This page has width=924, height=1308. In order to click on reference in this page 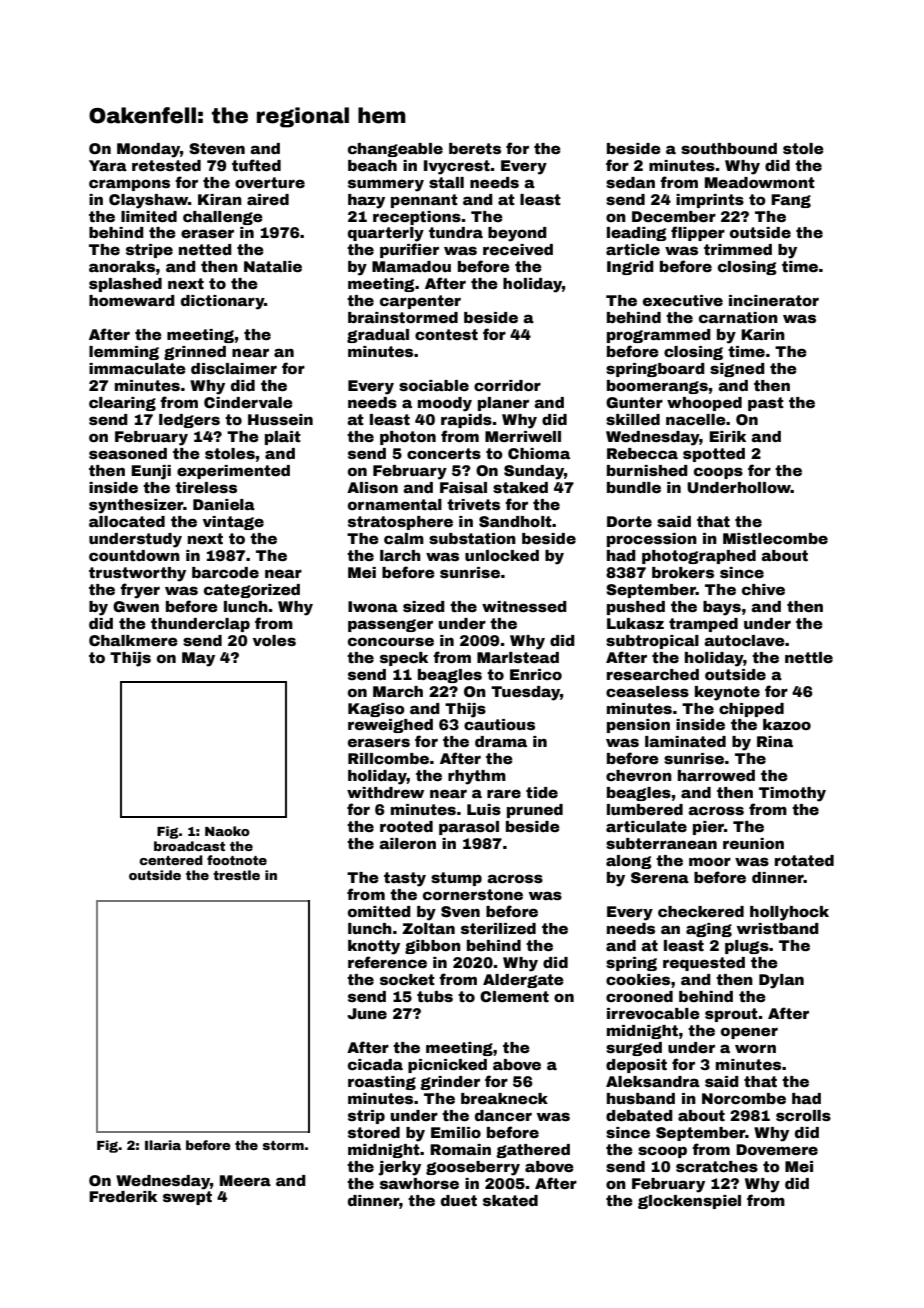, I will do `click(387, 962)`.
